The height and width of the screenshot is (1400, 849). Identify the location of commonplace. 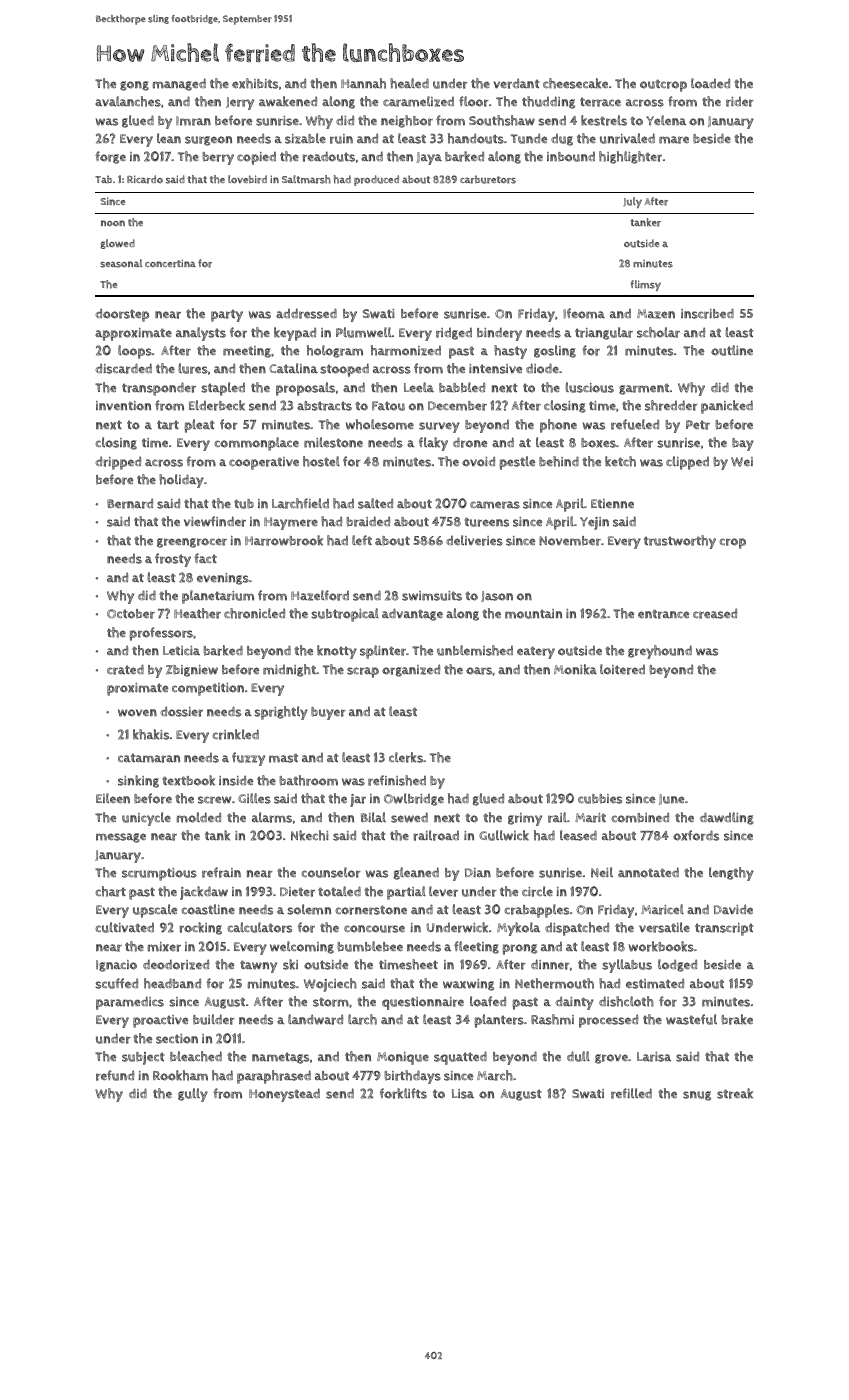
(256, 444).
